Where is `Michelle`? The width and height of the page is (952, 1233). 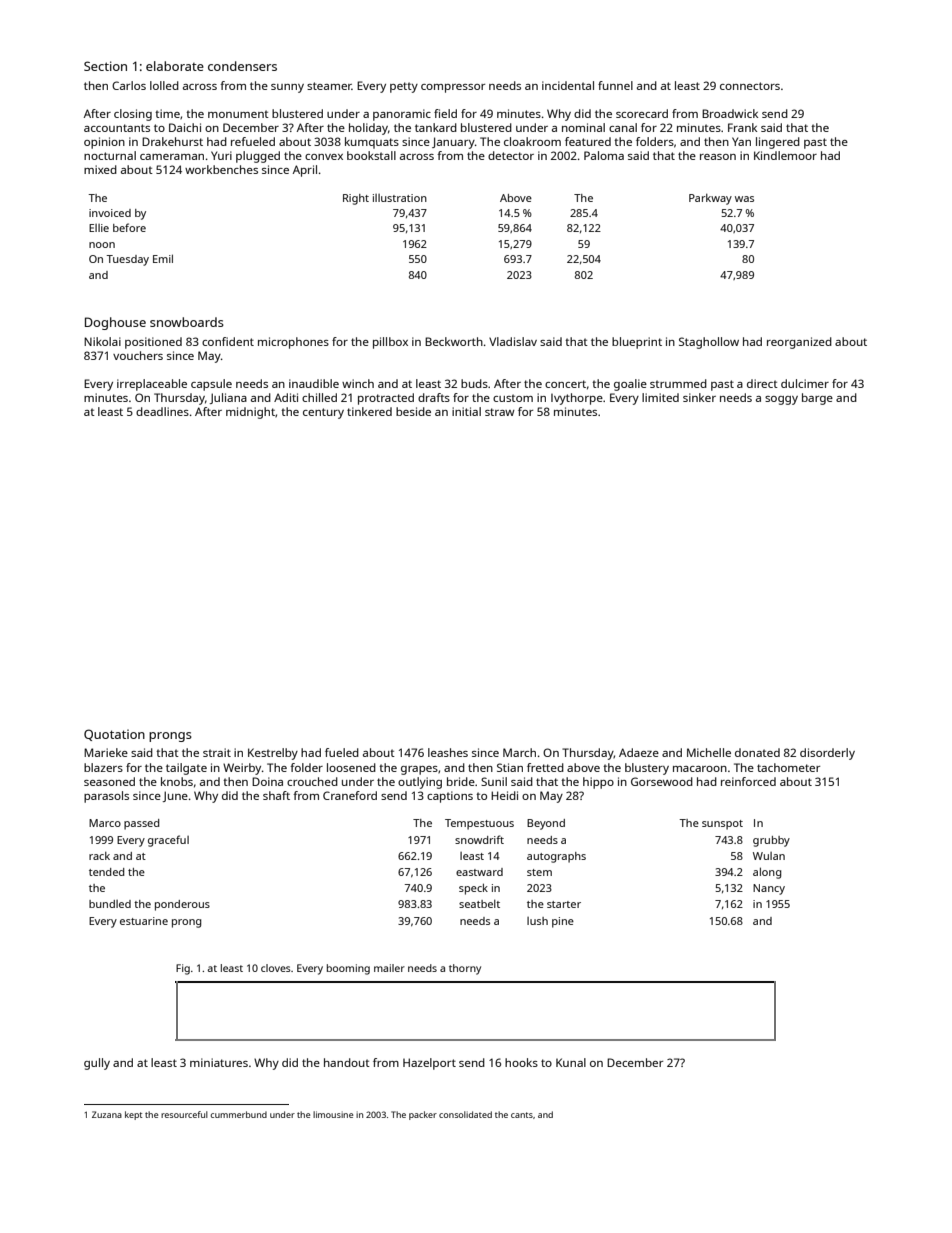 Michelle is located at coordinates (709, 752).
